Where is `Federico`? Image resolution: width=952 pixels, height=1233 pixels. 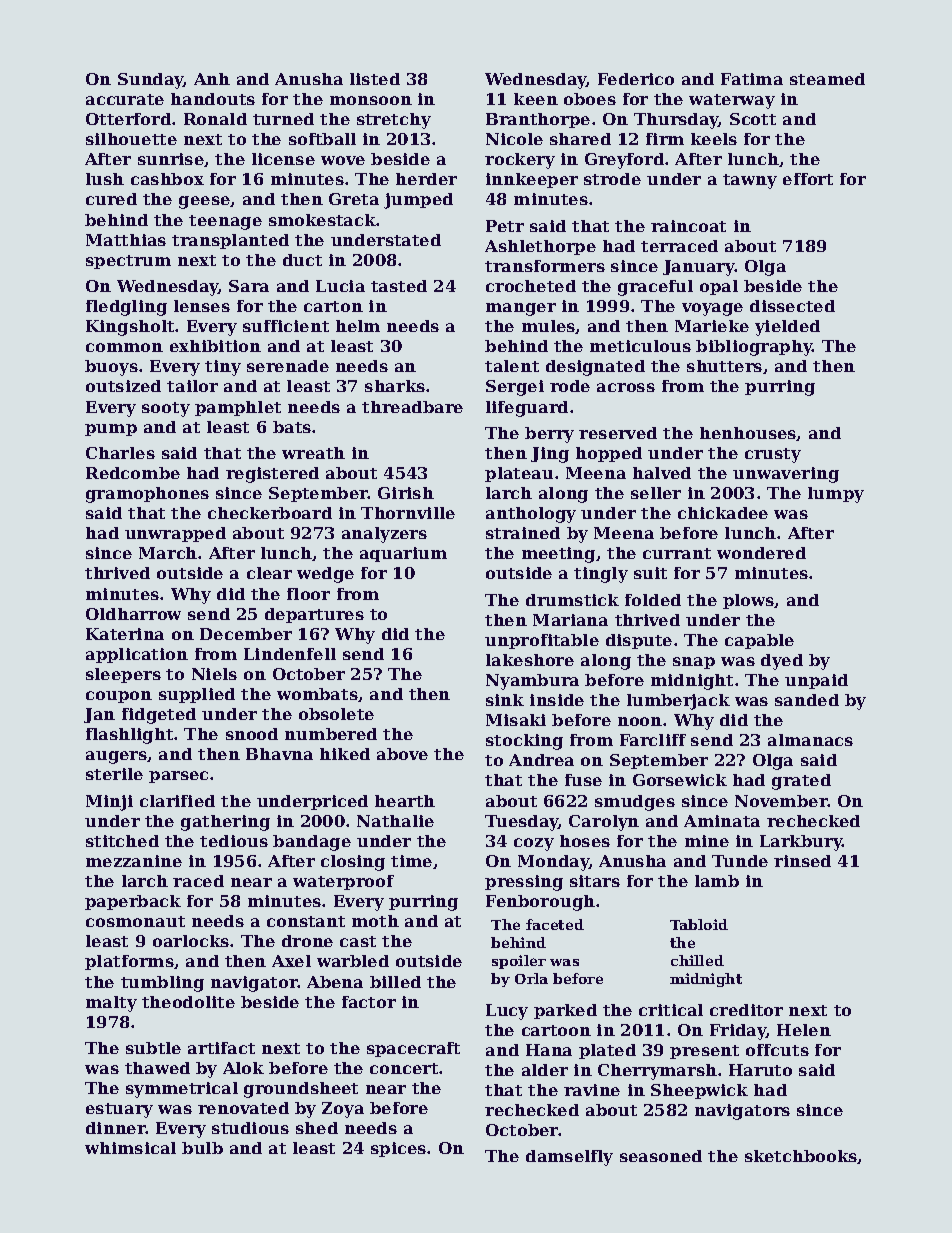
Federico is located at coordinates (636, 79).
